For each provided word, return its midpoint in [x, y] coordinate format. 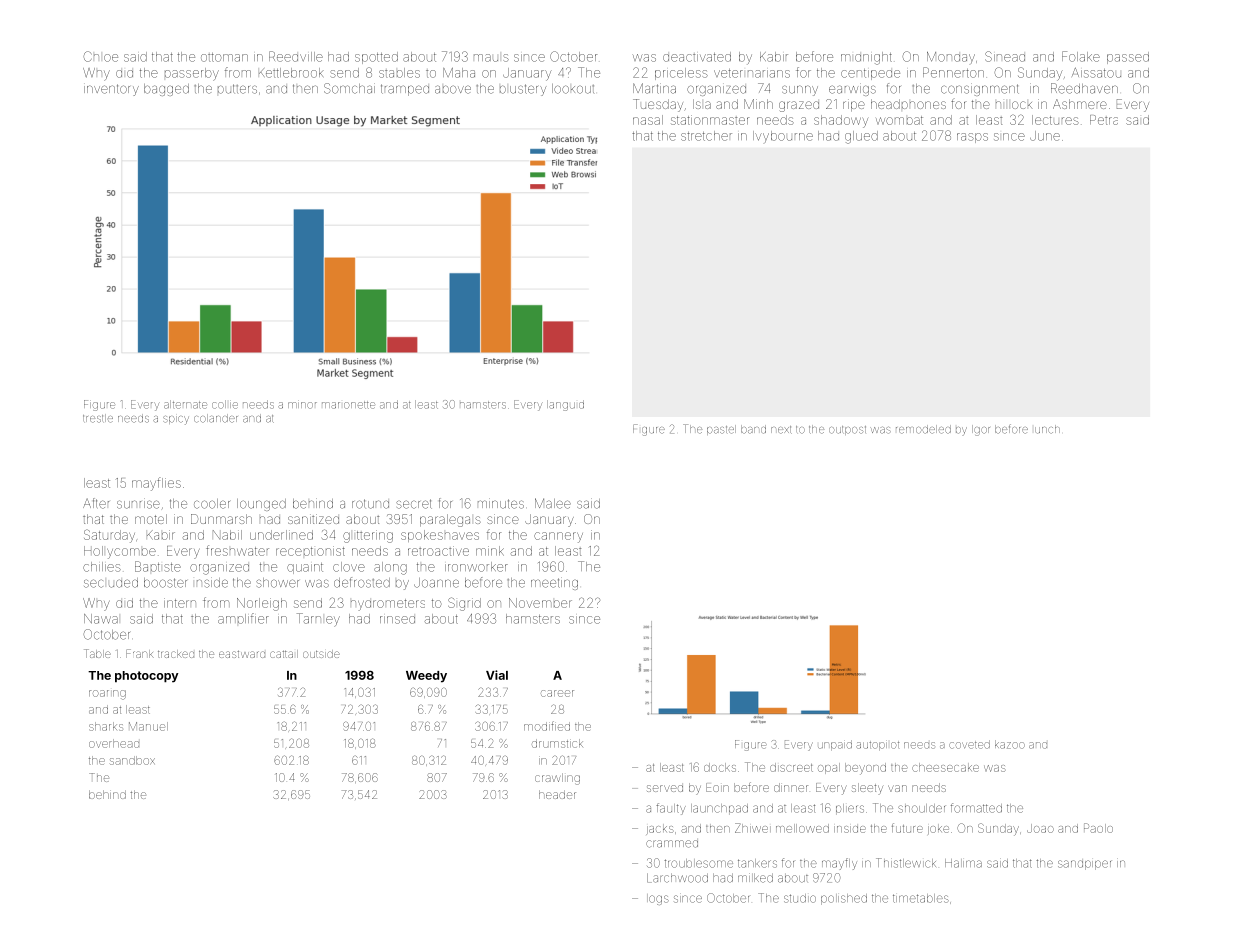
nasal [648, 120]
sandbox [132, 760]
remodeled [923, 429]
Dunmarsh [221, 519]
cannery [558, 537]
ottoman [224, 57]
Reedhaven [1084, 88]
